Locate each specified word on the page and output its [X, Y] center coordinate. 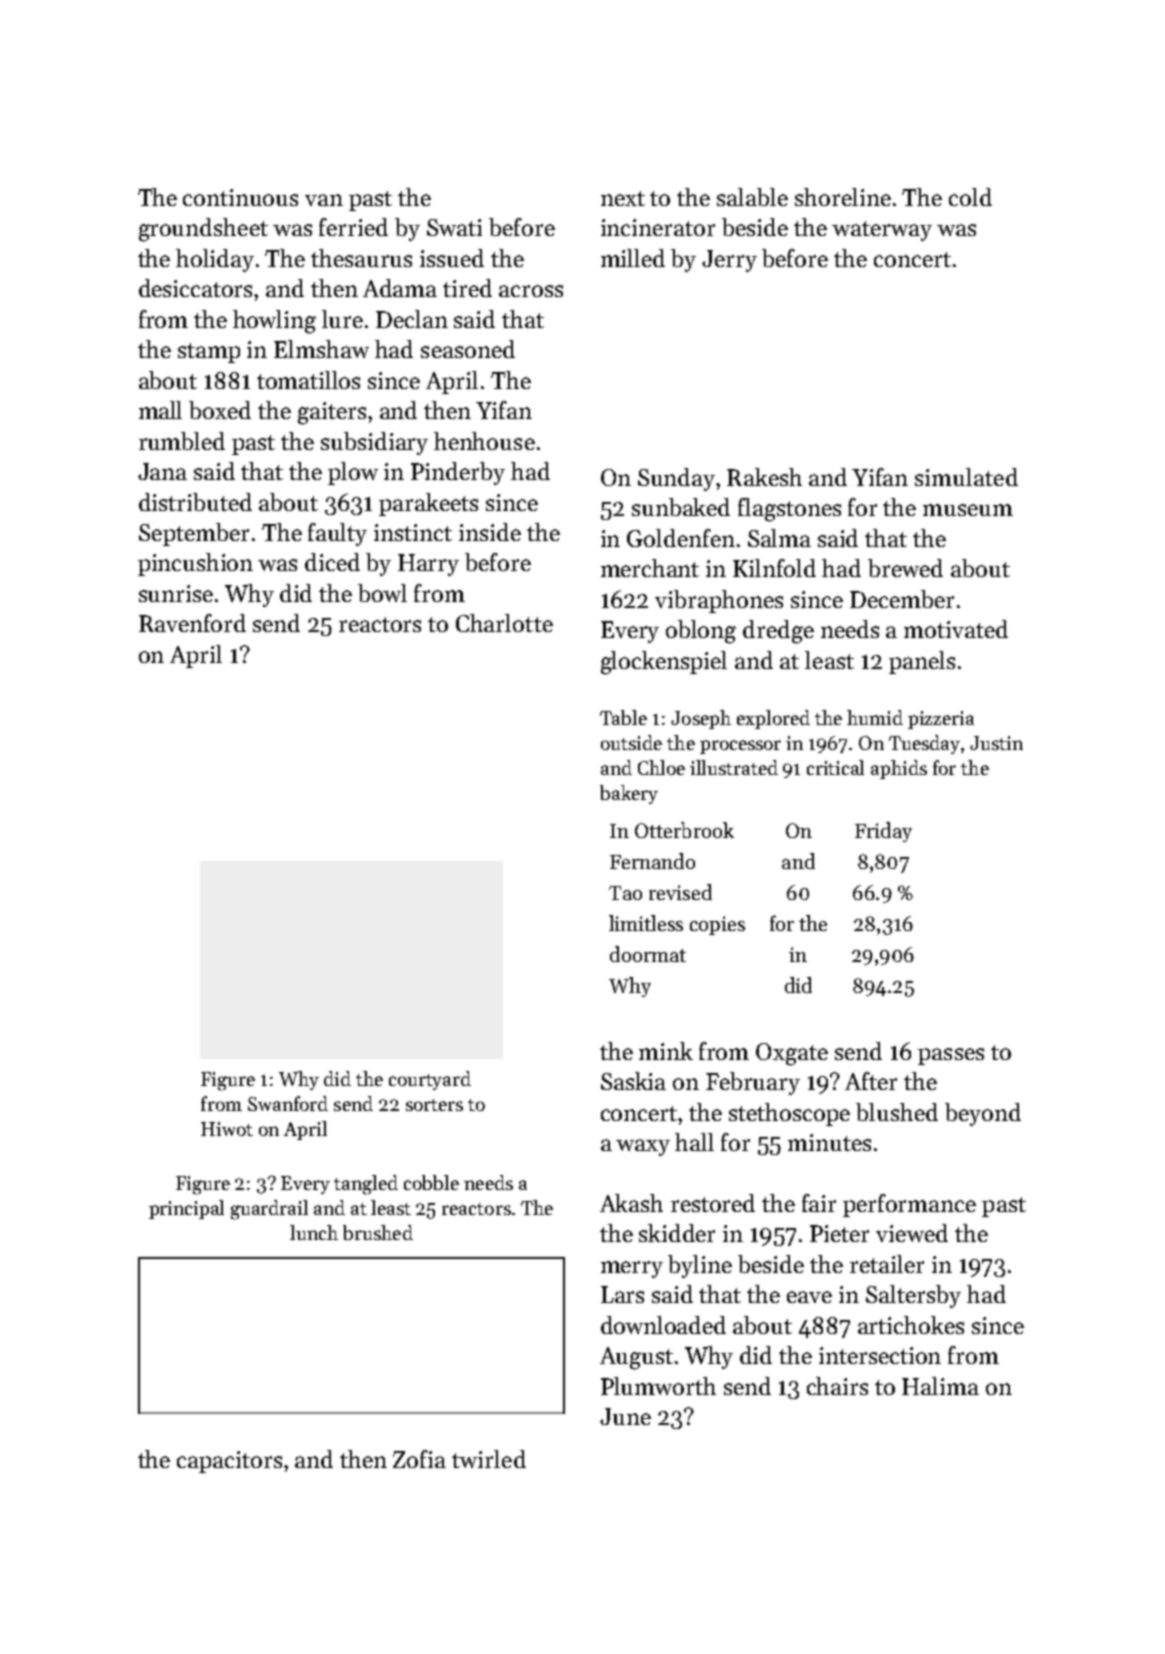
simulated [966, 477]
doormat [648, 954]
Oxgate [792, 1054]
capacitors [229, 1462]
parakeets [428, 504]
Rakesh [764, 477]
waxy [643, 1147]
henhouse [484, 441]
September [194, 534]
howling [274, 322]
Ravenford [192, 623]
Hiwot [227, 1129]
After [871, 1081]
